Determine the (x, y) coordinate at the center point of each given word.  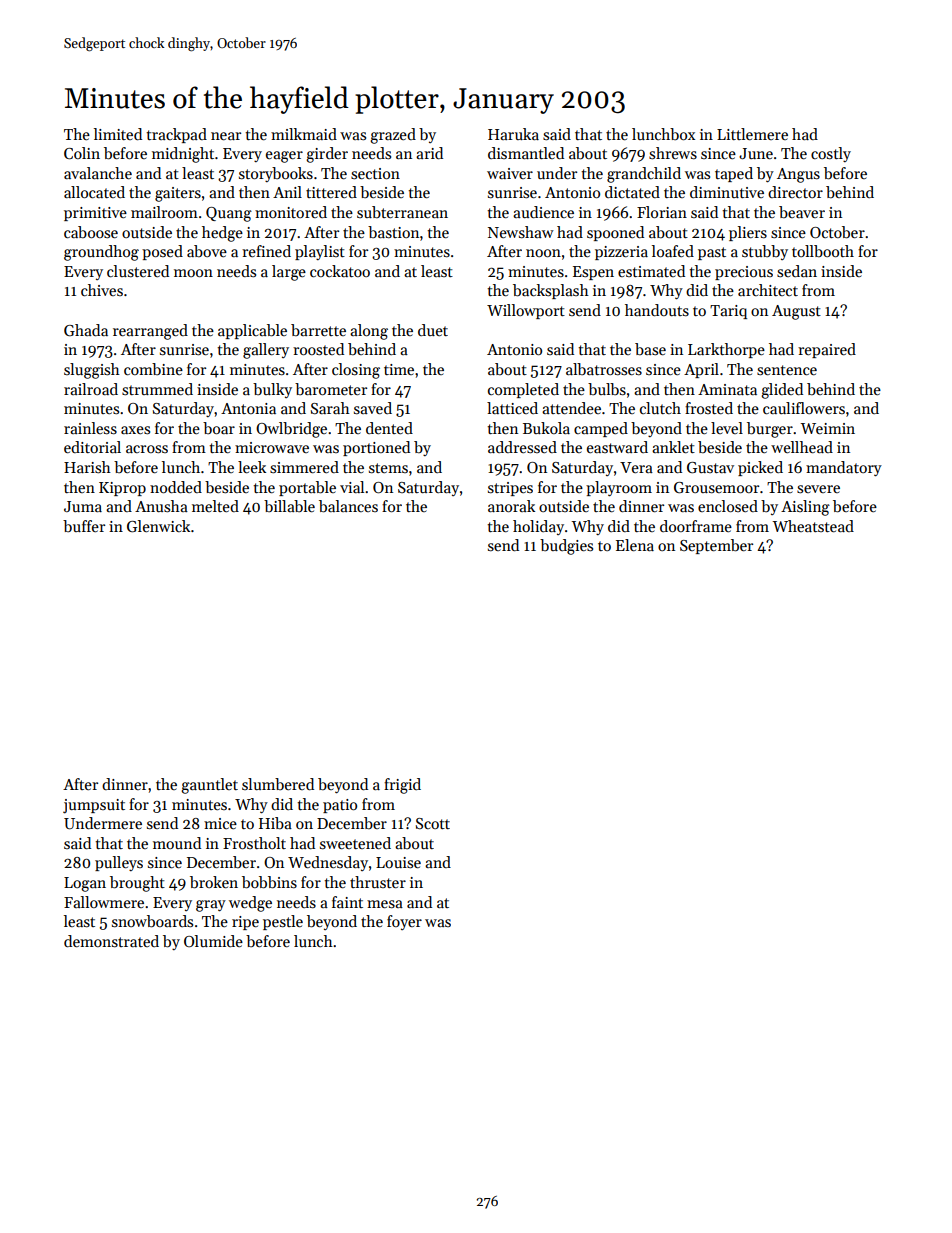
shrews (673, 153)
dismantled (526, 153)
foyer (404, 922)
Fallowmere (104, 902)
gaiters (178, 194)
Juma (83, 506)
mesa (385, 904)
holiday (538, 527)
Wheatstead (813, 526)
